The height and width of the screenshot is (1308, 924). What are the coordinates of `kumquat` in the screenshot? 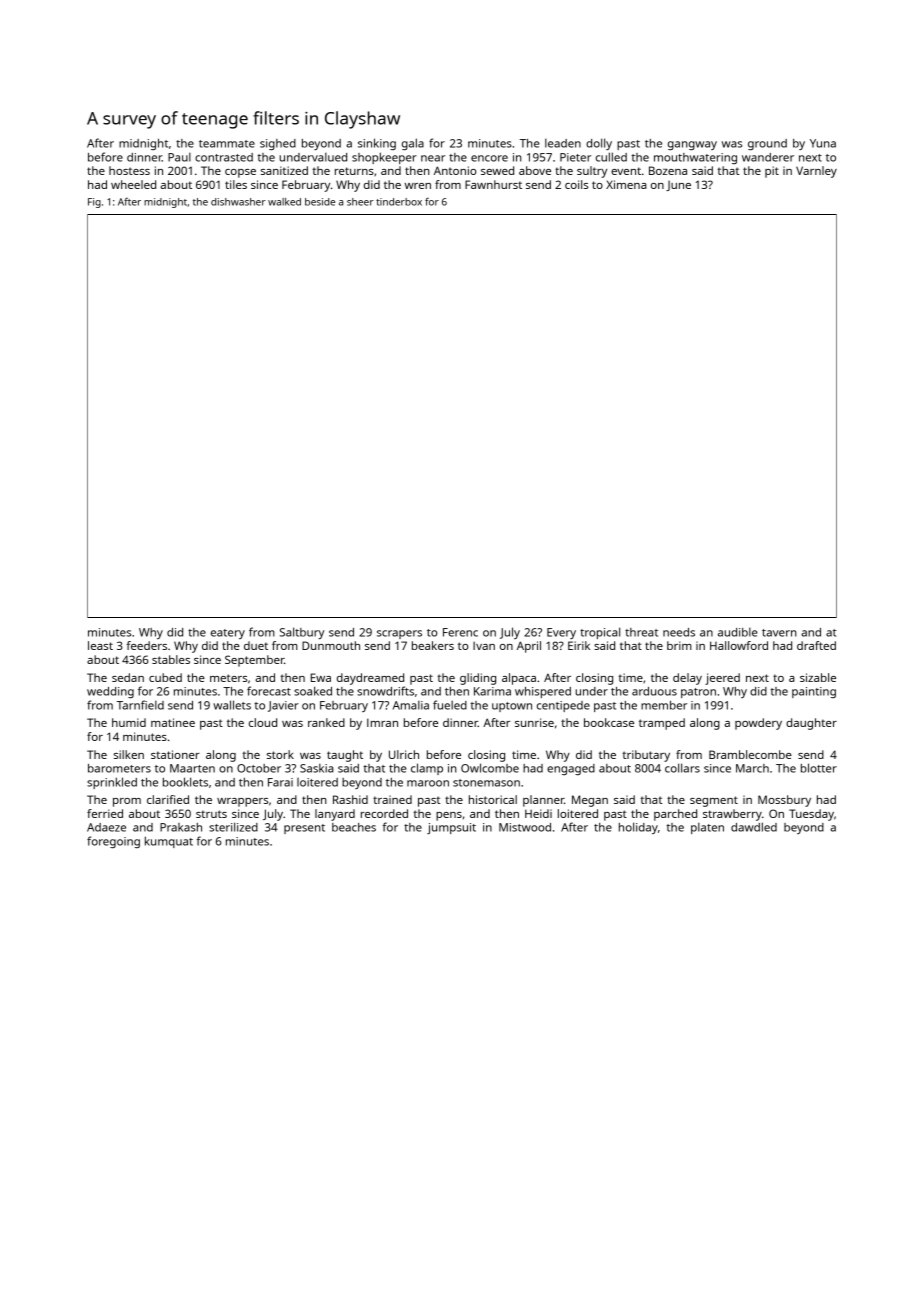 It's located at (169, 842).
